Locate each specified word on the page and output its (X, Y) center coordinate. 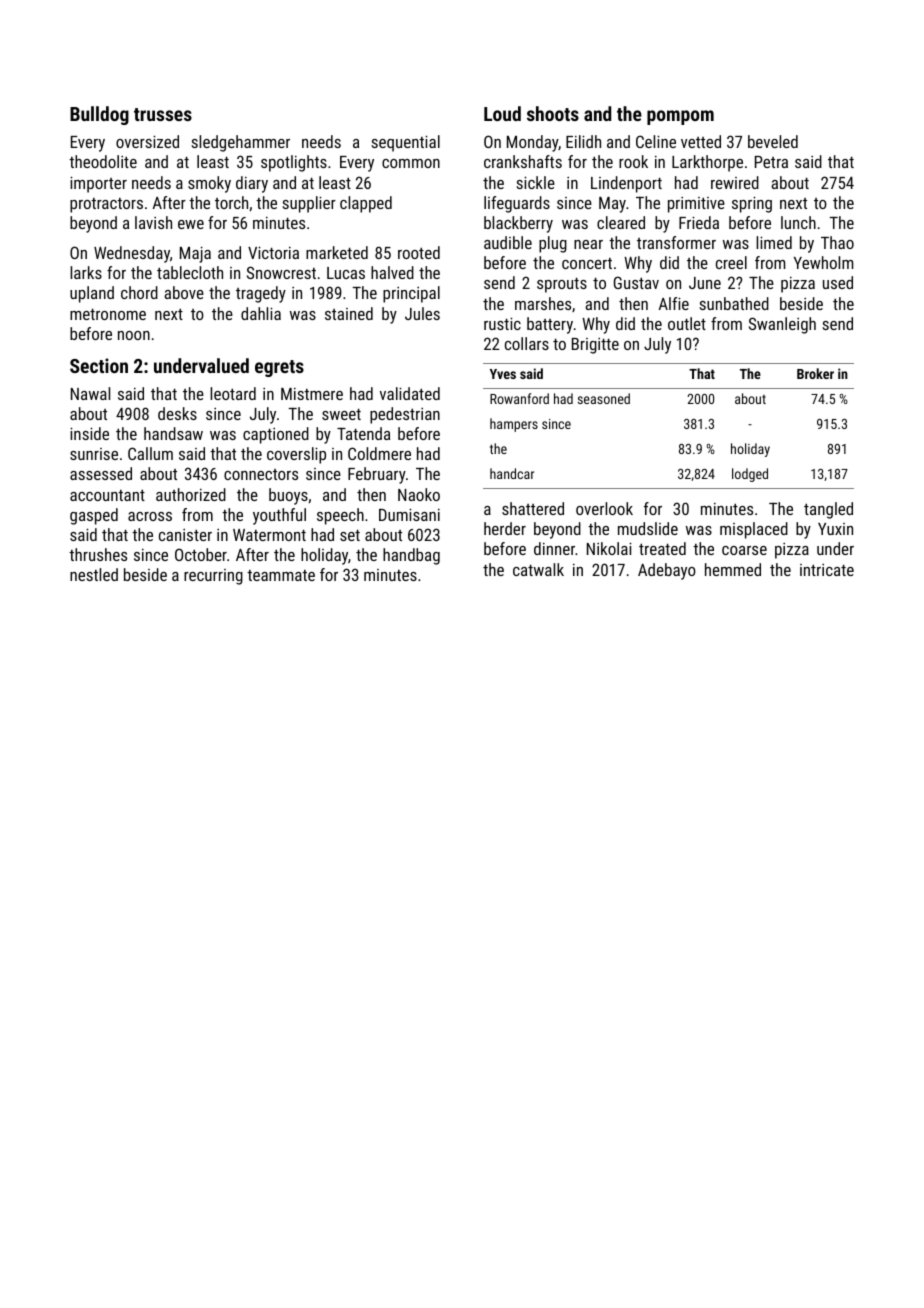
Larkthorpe (707, 163)
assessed (101, 473)
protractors (106, 205)
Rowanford (519, 398)
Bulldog (99, 115)
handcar (512, 473)
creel (731, 262)
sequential (405, 143)
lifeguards (517, 204)
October (201, 554)
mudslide (648, 528)
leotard (233, 393)
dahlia (261, 313)
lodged (750, 475)
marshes (543, 303)
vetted (701, 141)
